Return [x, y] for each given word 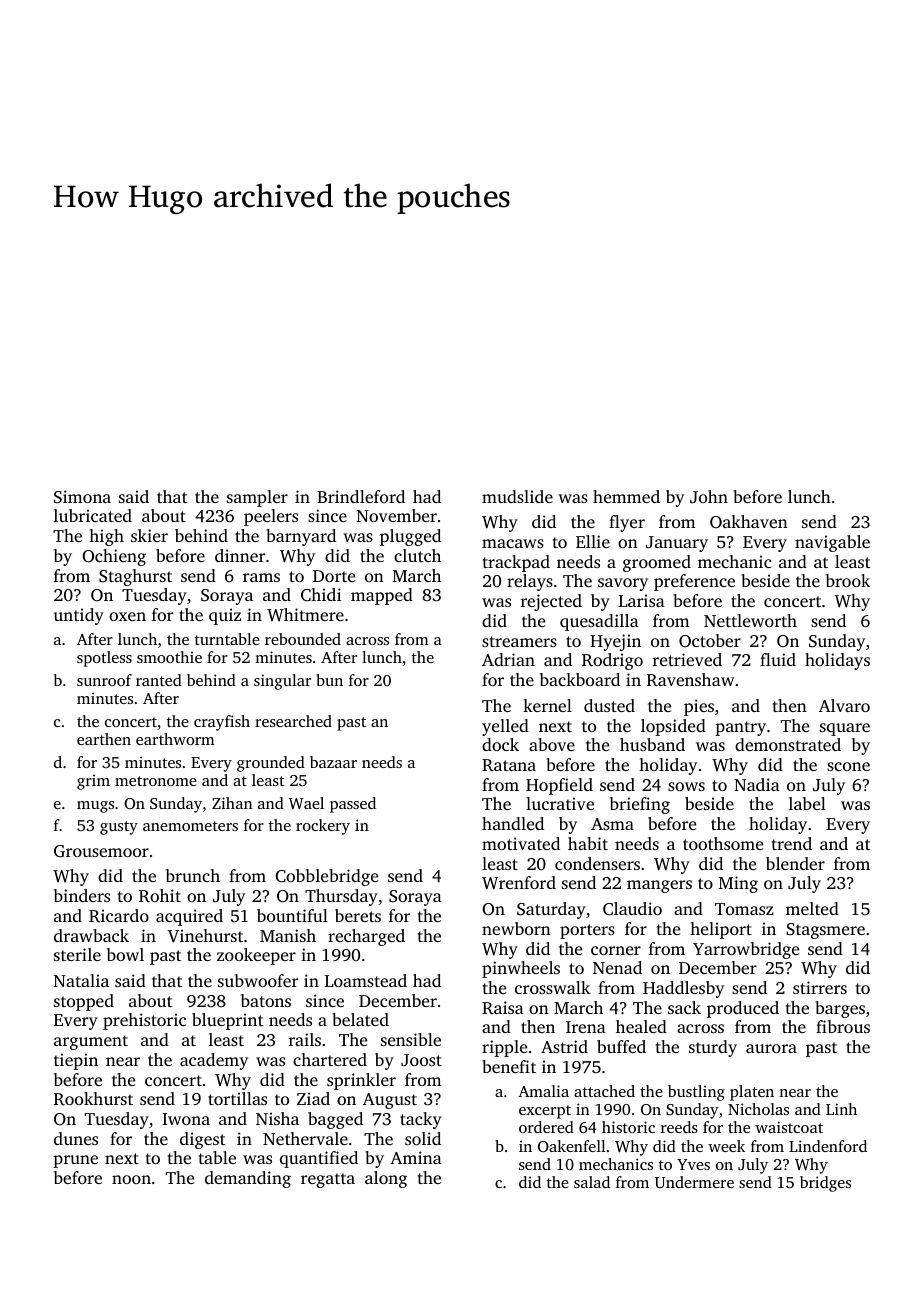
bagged [335, 1120]
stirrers [820, 987]
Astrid [564, 1046]
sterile [77, 954]
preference [694, 582]
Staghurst [135, 577]
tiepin [76, 1061]
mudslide [517, 496]
